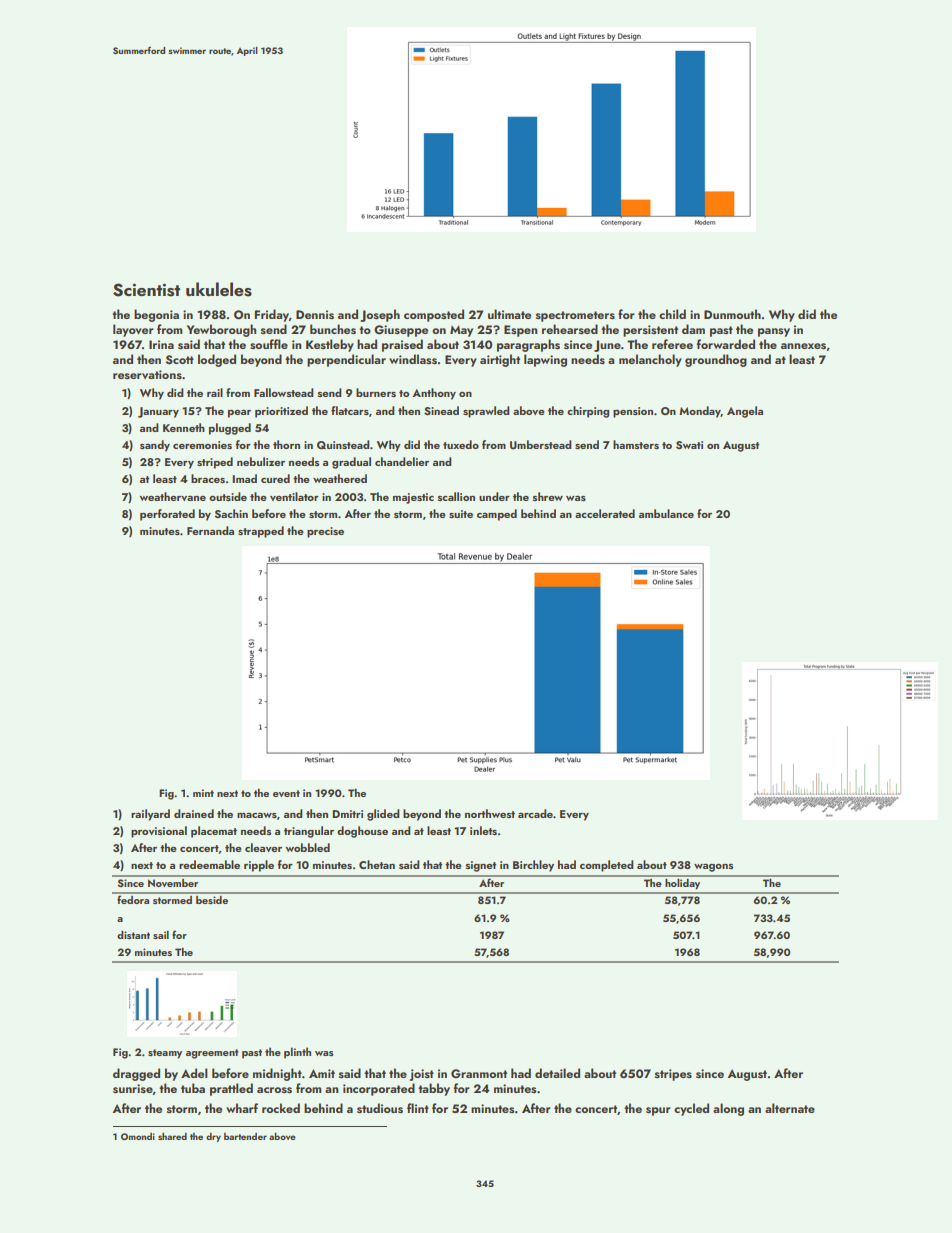 This image has width=952, height=1233. I want to click on Angela, so click(745, 412).
